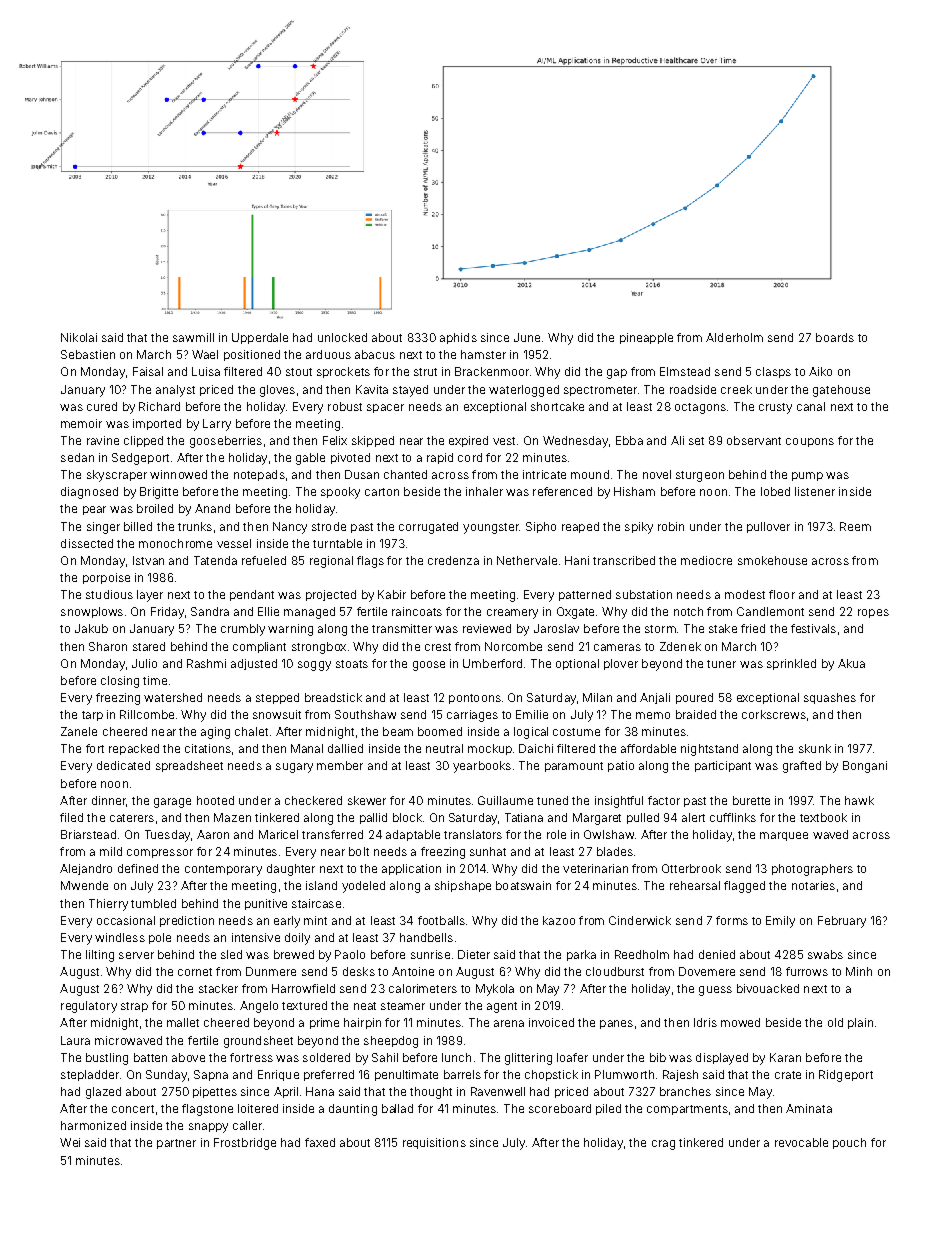  What do you see at coordinates (258, 1042) in the screenshot?
I see `groundsheet` at bounding box center [258, 1042].
